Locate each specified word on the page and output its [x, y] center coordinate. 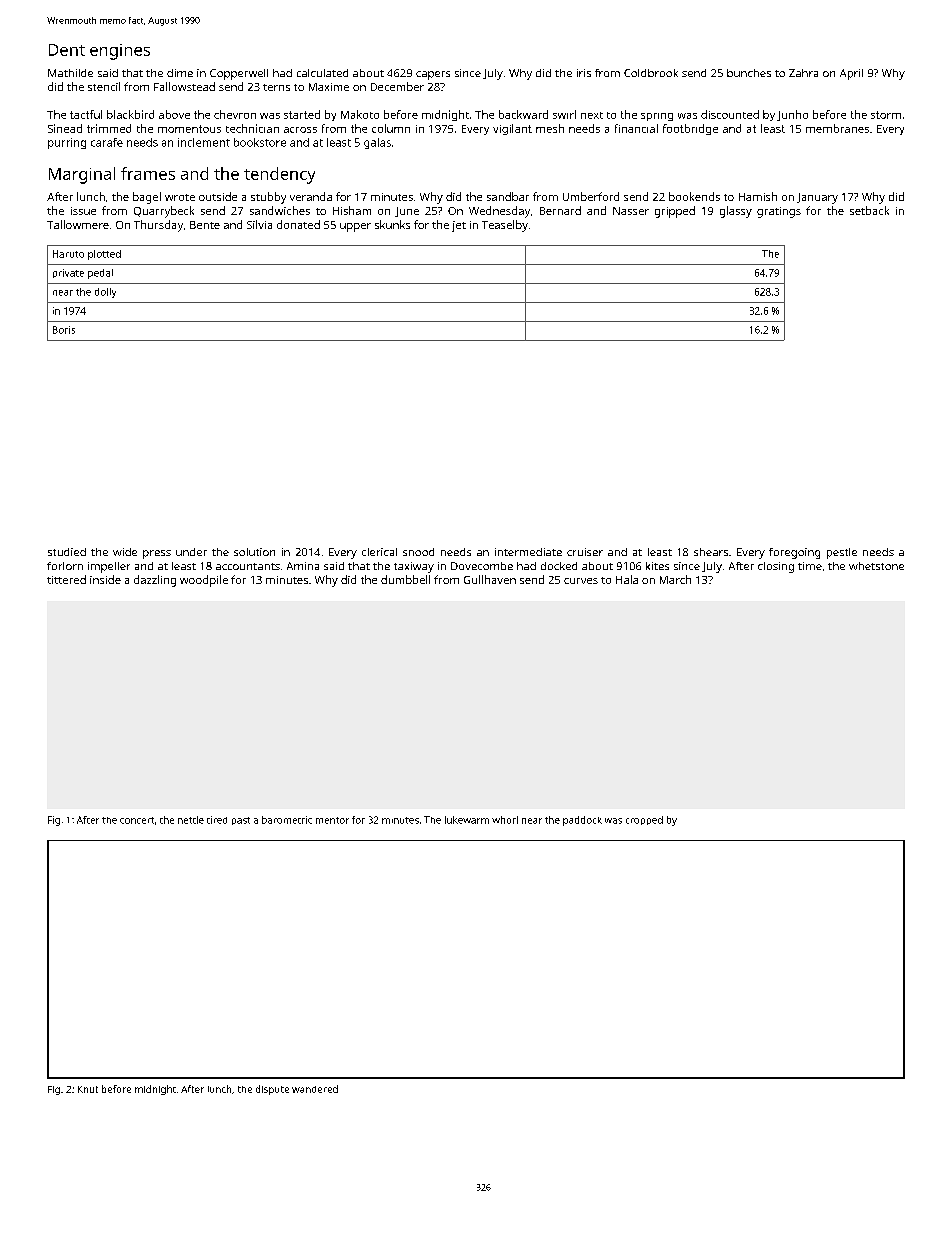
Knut [88, 1089]
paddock [582, 821]
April [851, 74]
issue [83, 211]
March [675, 579]
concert [137, 820]
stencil [104, 86]
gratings [779, 212]
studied [67, 552]
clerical [379, 552]
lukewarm [467, 820]
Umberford [591, 196]
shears [711, 552]
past [241, 821]
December [397, 86]
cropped [644, 820]
